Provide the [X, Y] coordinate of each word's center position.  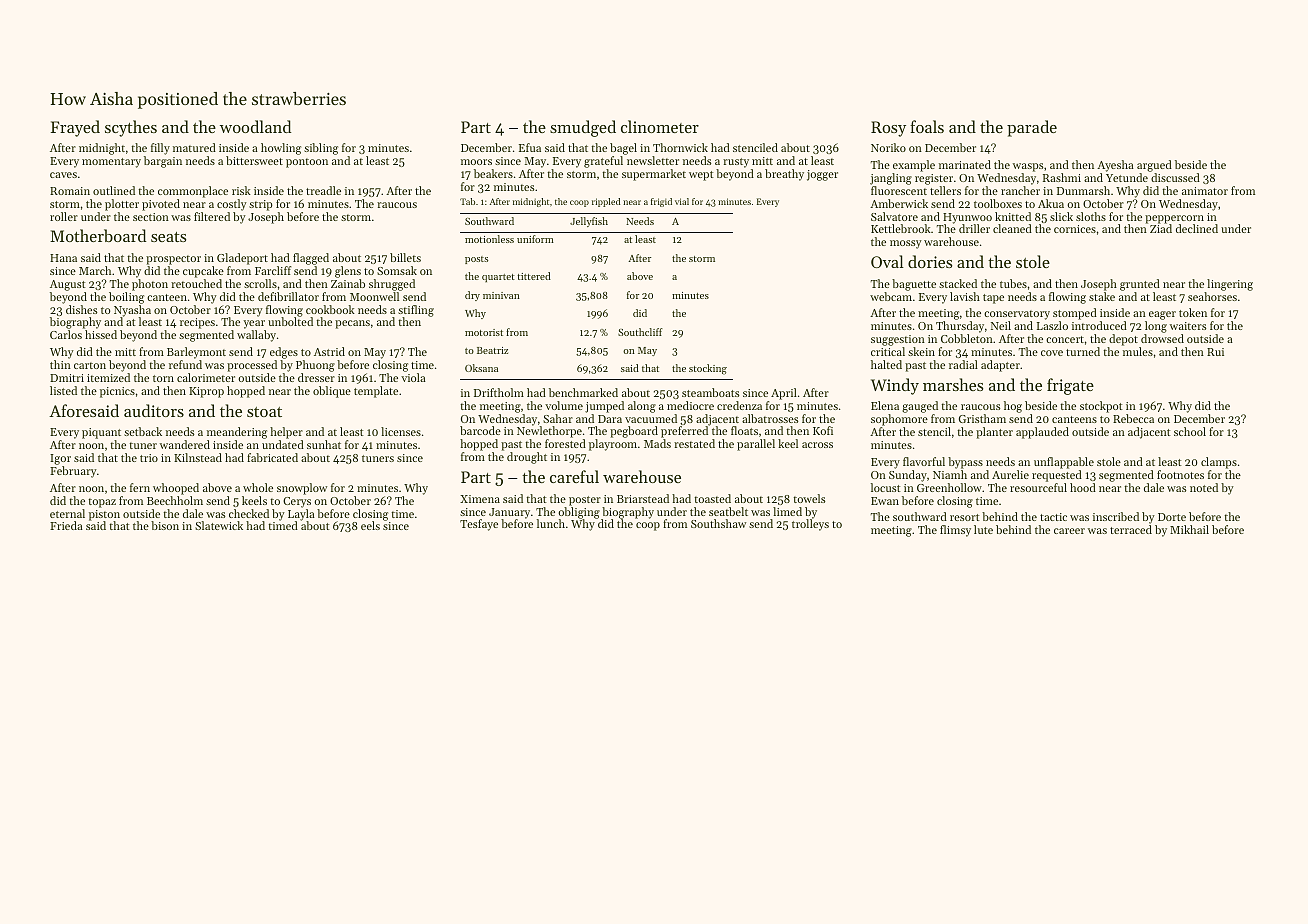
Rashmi [1062, 177]
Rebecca [1133, 418]
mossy [906, 244]
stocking [708, 369]
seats [169, 237]
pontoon [307, 163]
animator [1205, 191]
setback [143, 431]
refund [185, 364]
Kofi [823, 430]
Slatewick [219, 525]
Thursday [960, 327]
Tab [467, 201]
